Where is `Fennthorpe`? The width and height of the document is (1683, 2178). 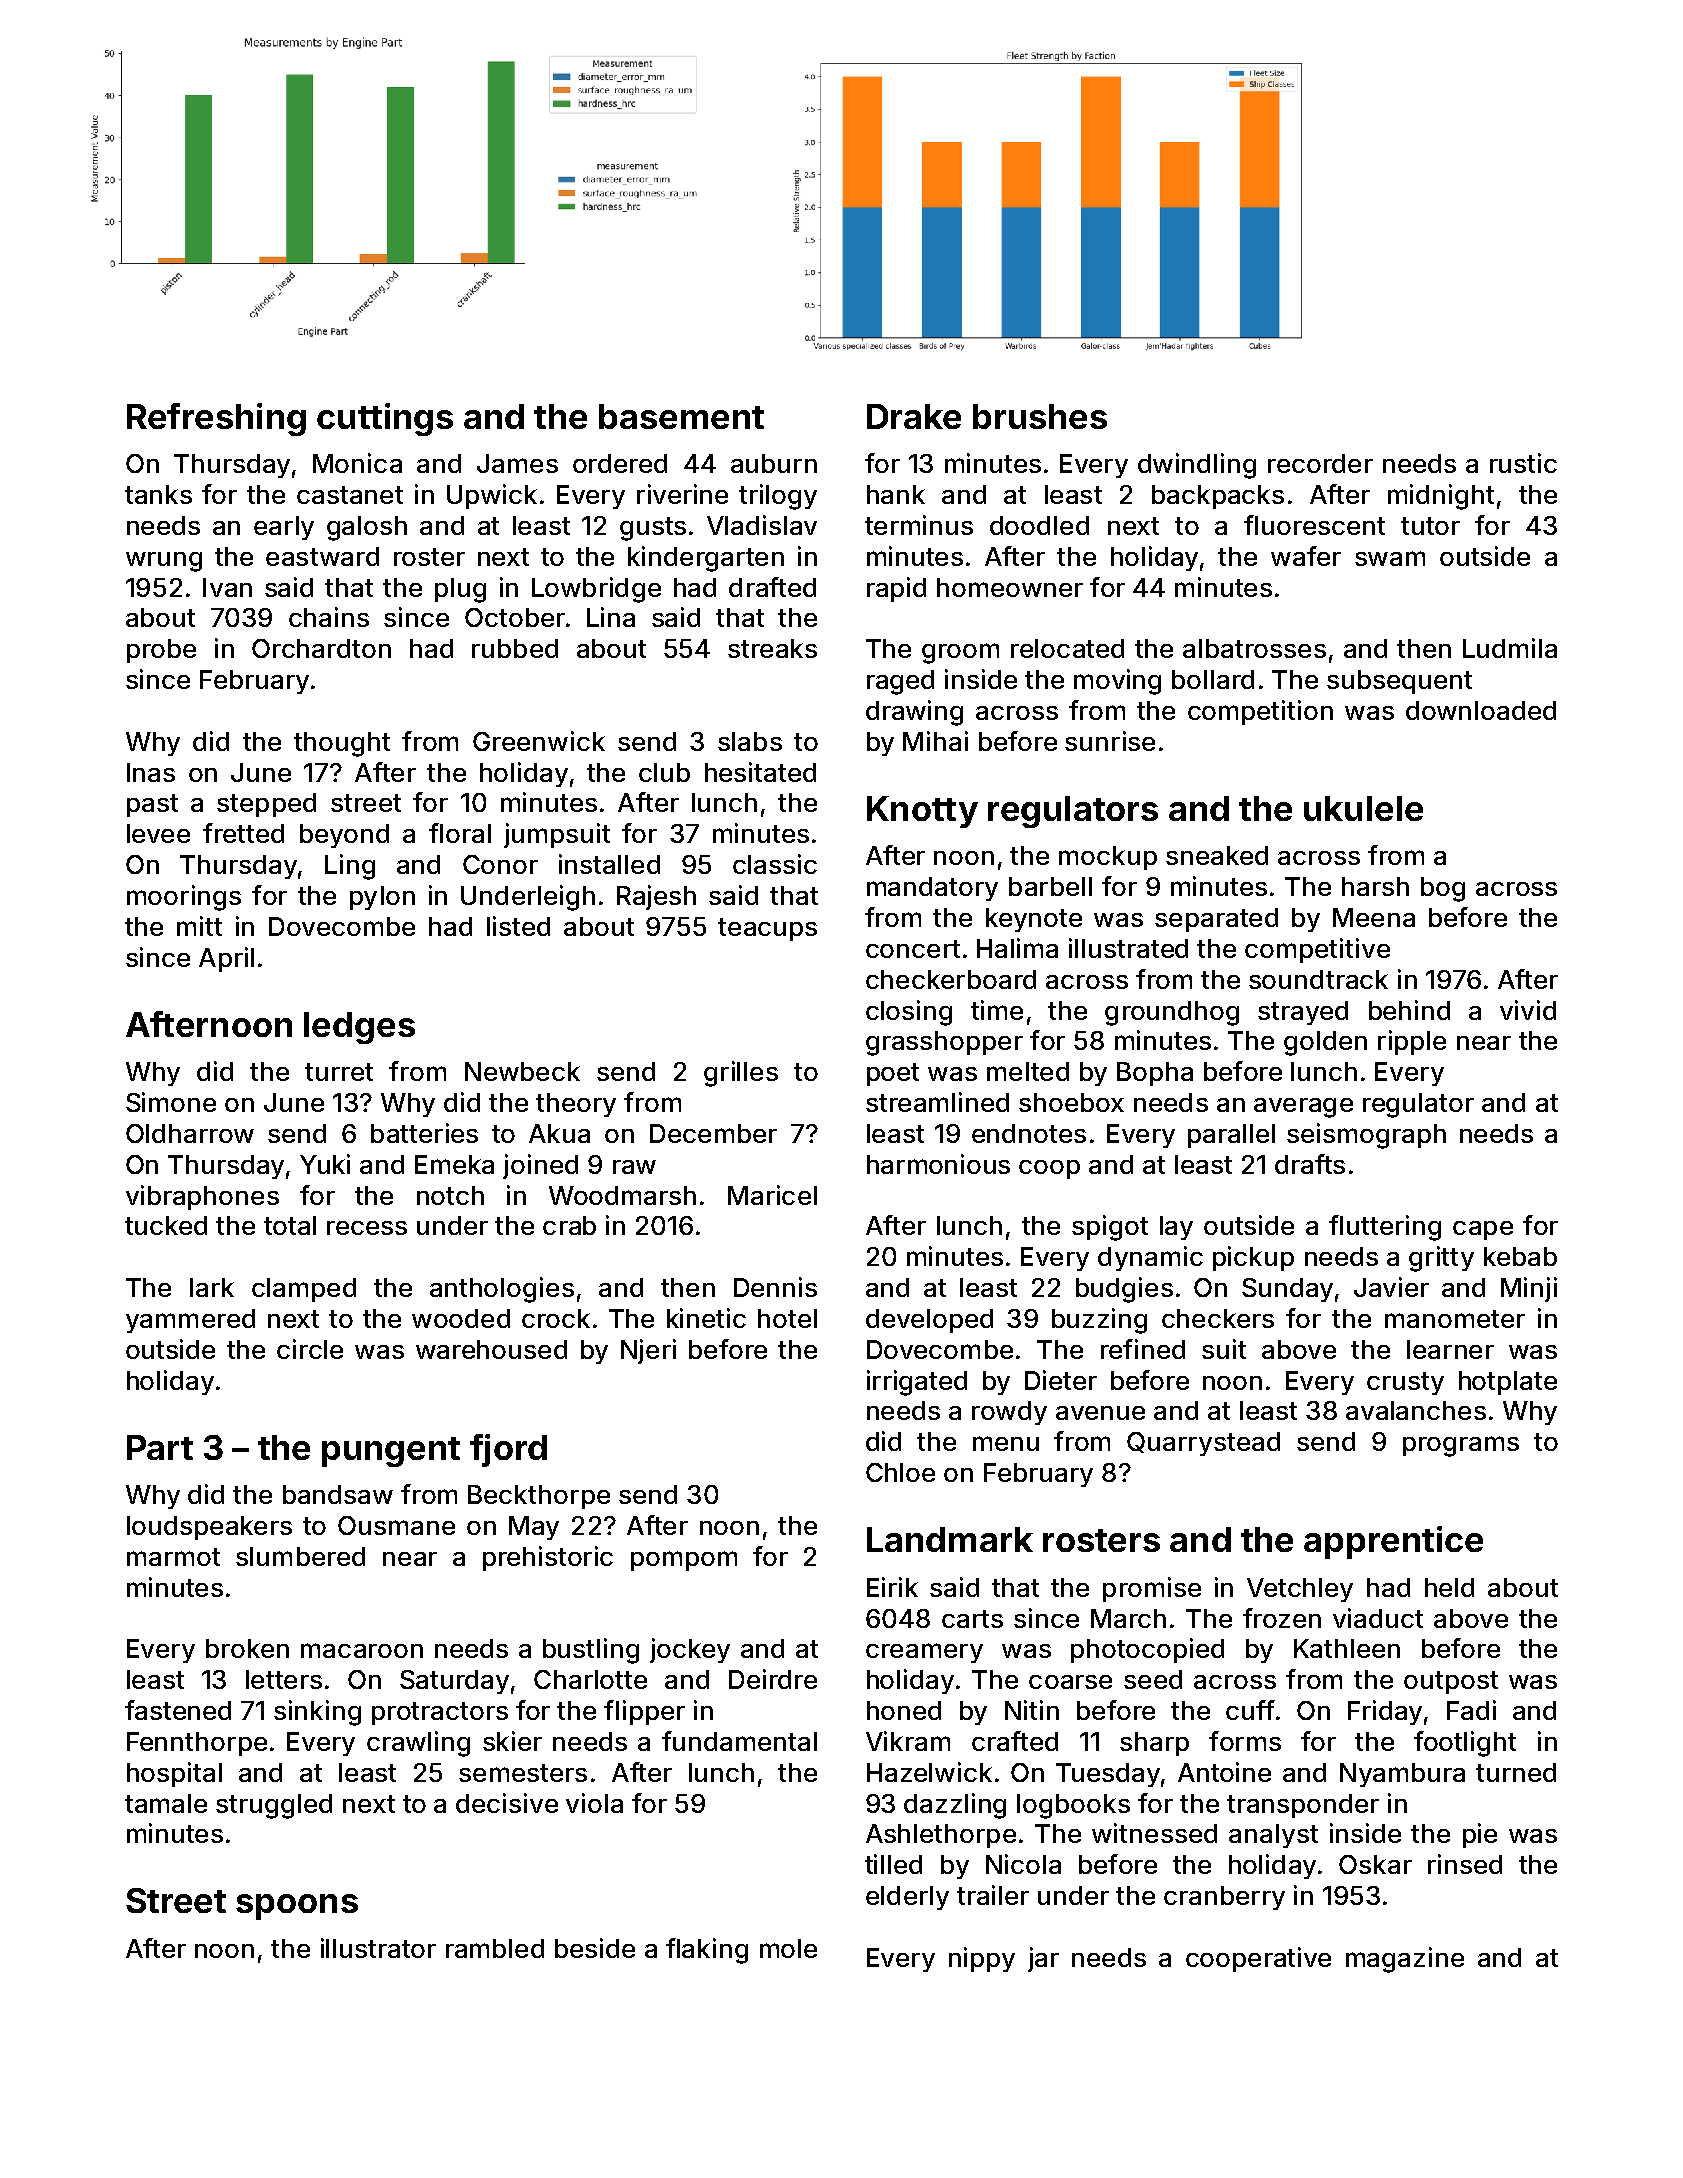 Fennthorpe is located at coordinates (197, 1744).
